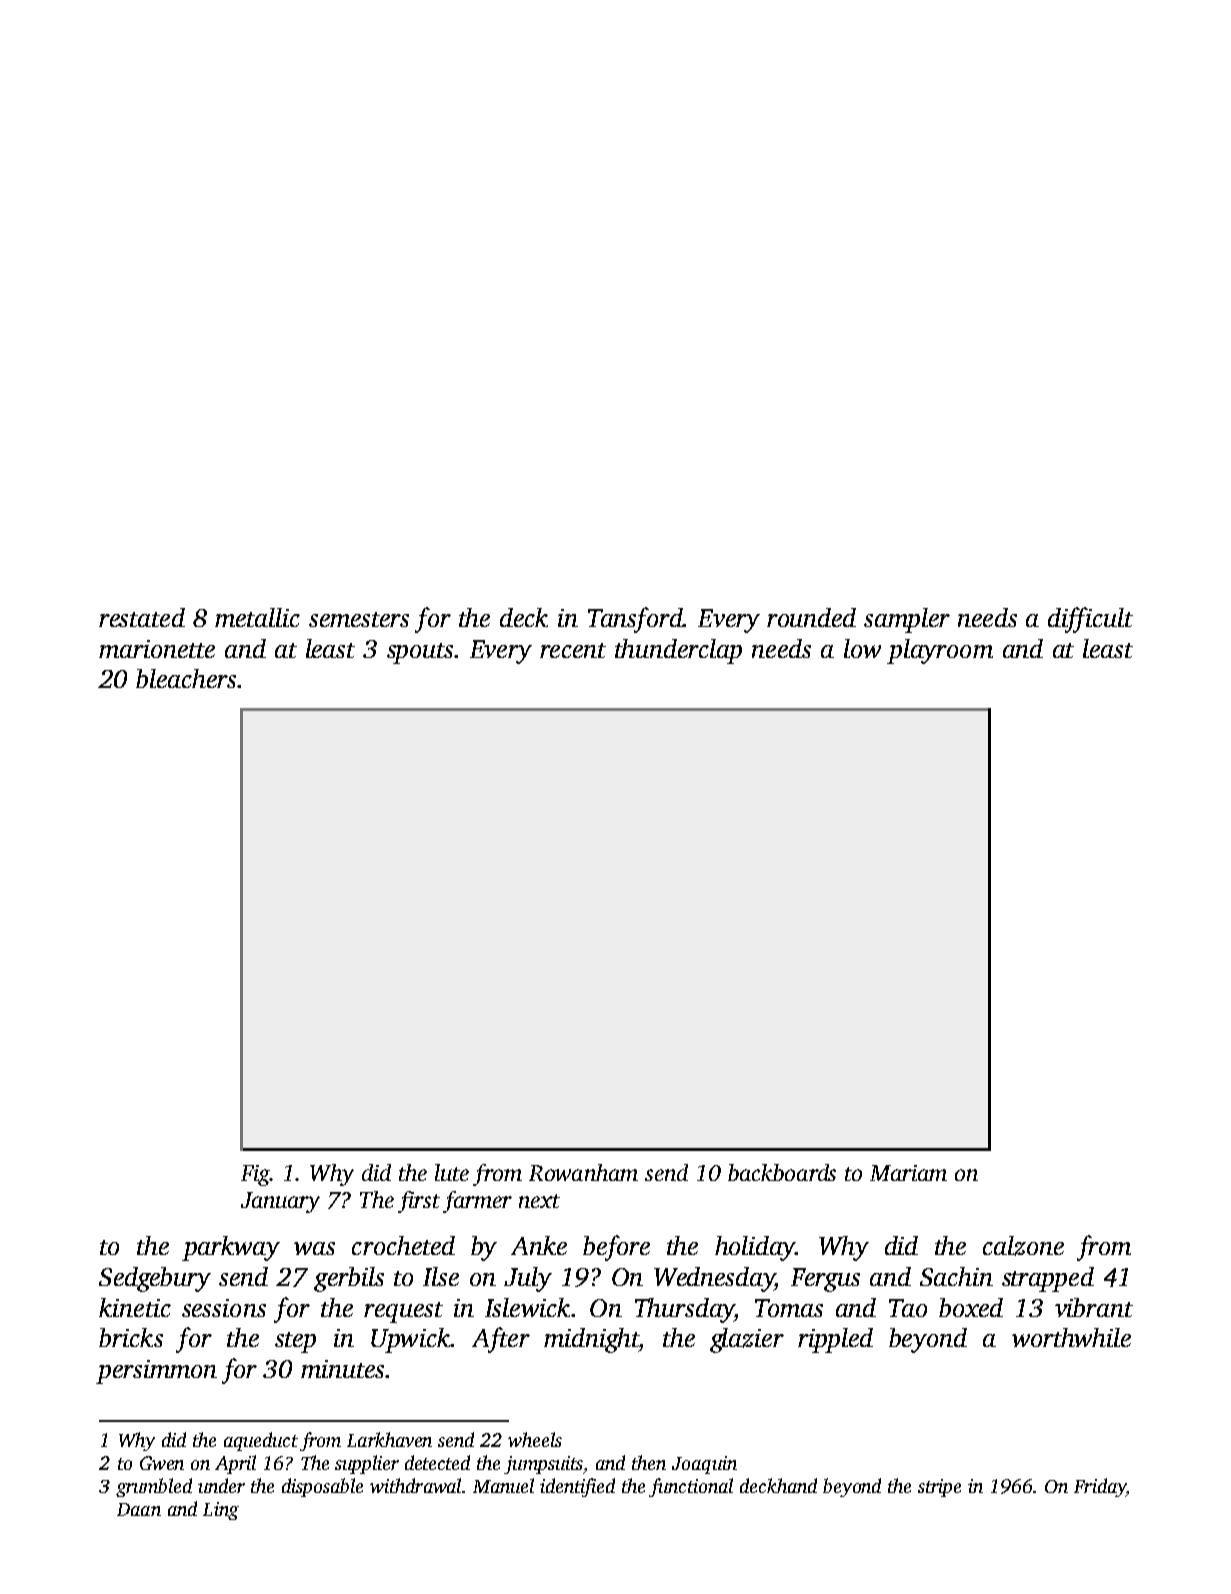  Describe the element at coordinates (452, 1172) in the screenshot. I see `lute` at that location.
